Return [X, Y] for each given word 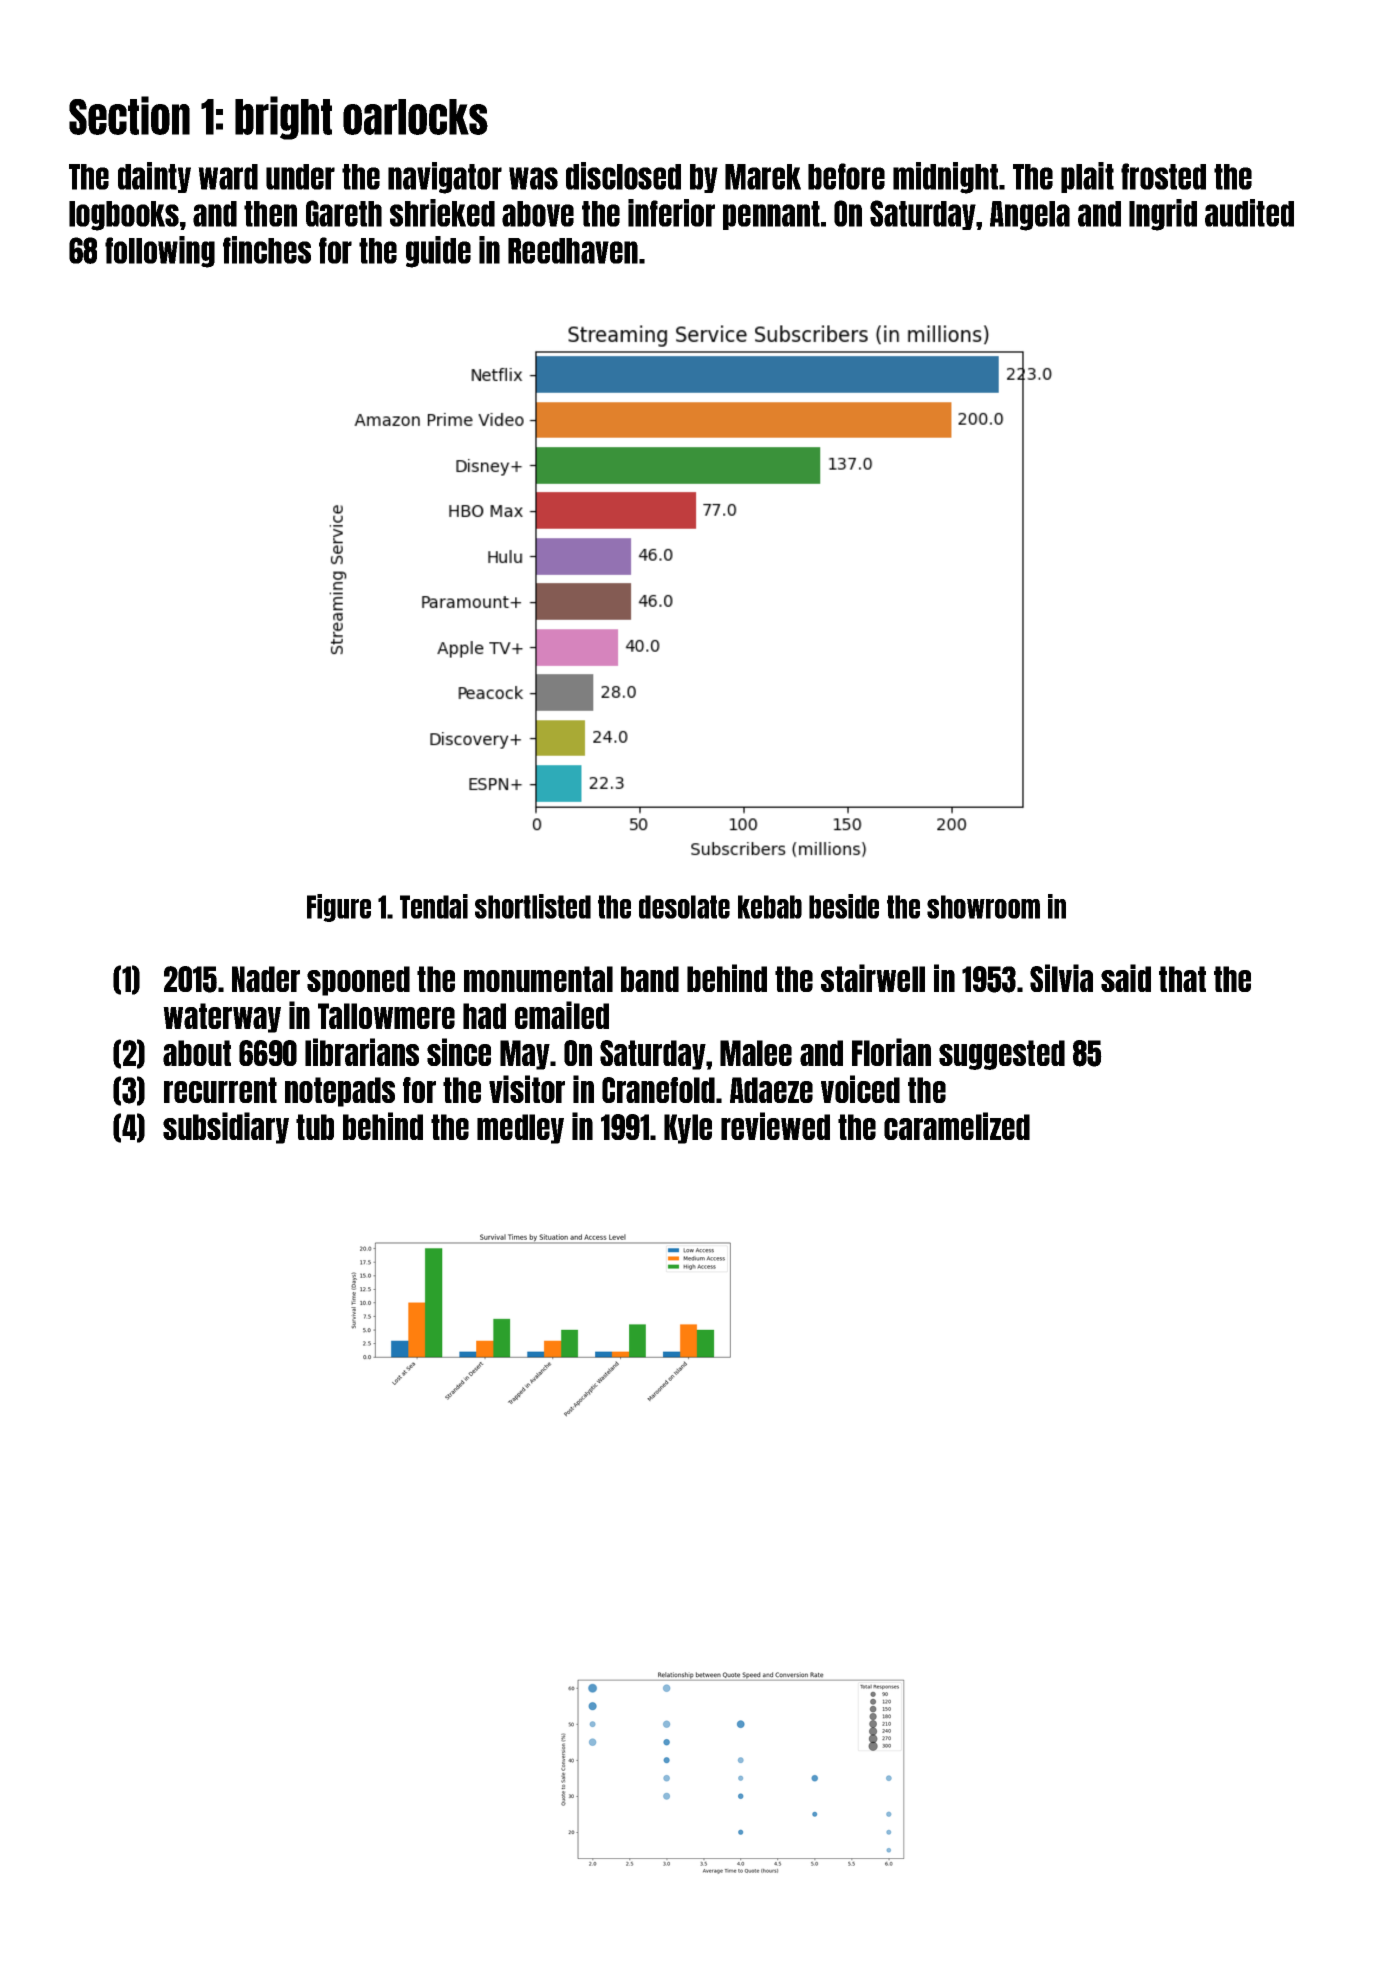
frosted [1163, 176]
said [1126, 978]
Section [129, 115]
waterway [222, 1018]
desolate [684, 907]
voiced [860, 1089]
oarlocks [415, 117]
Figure [339, 908]
